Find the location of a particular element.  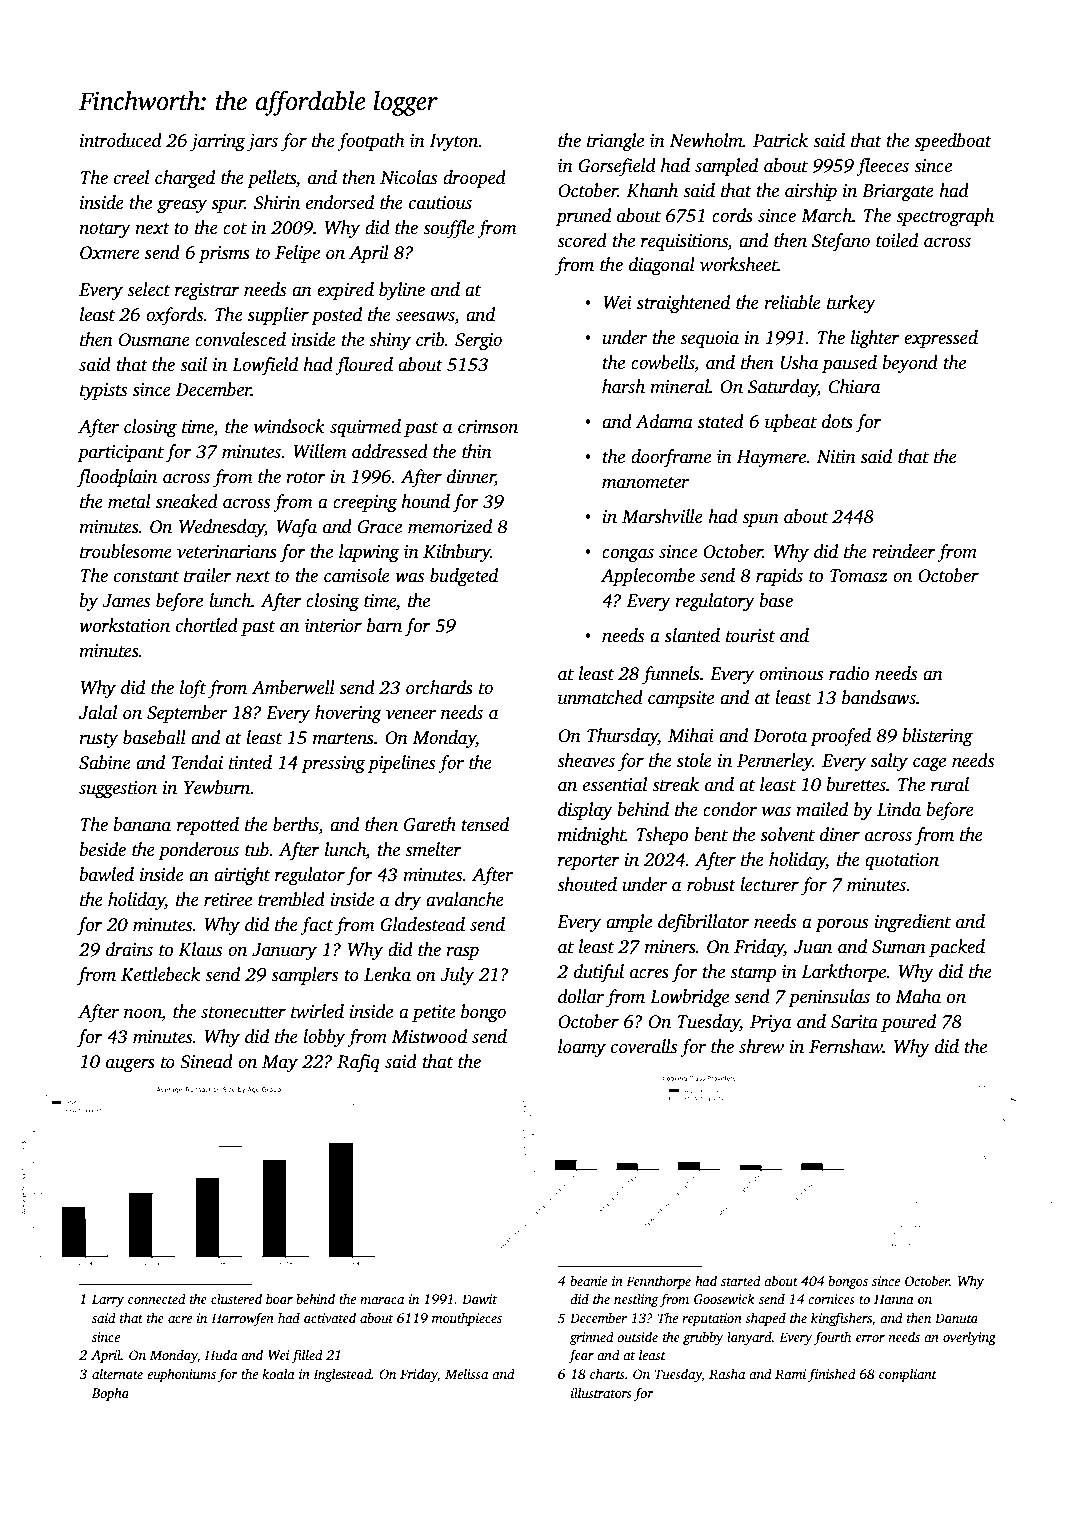

Lowfield is located at coordinates (265, 366).
